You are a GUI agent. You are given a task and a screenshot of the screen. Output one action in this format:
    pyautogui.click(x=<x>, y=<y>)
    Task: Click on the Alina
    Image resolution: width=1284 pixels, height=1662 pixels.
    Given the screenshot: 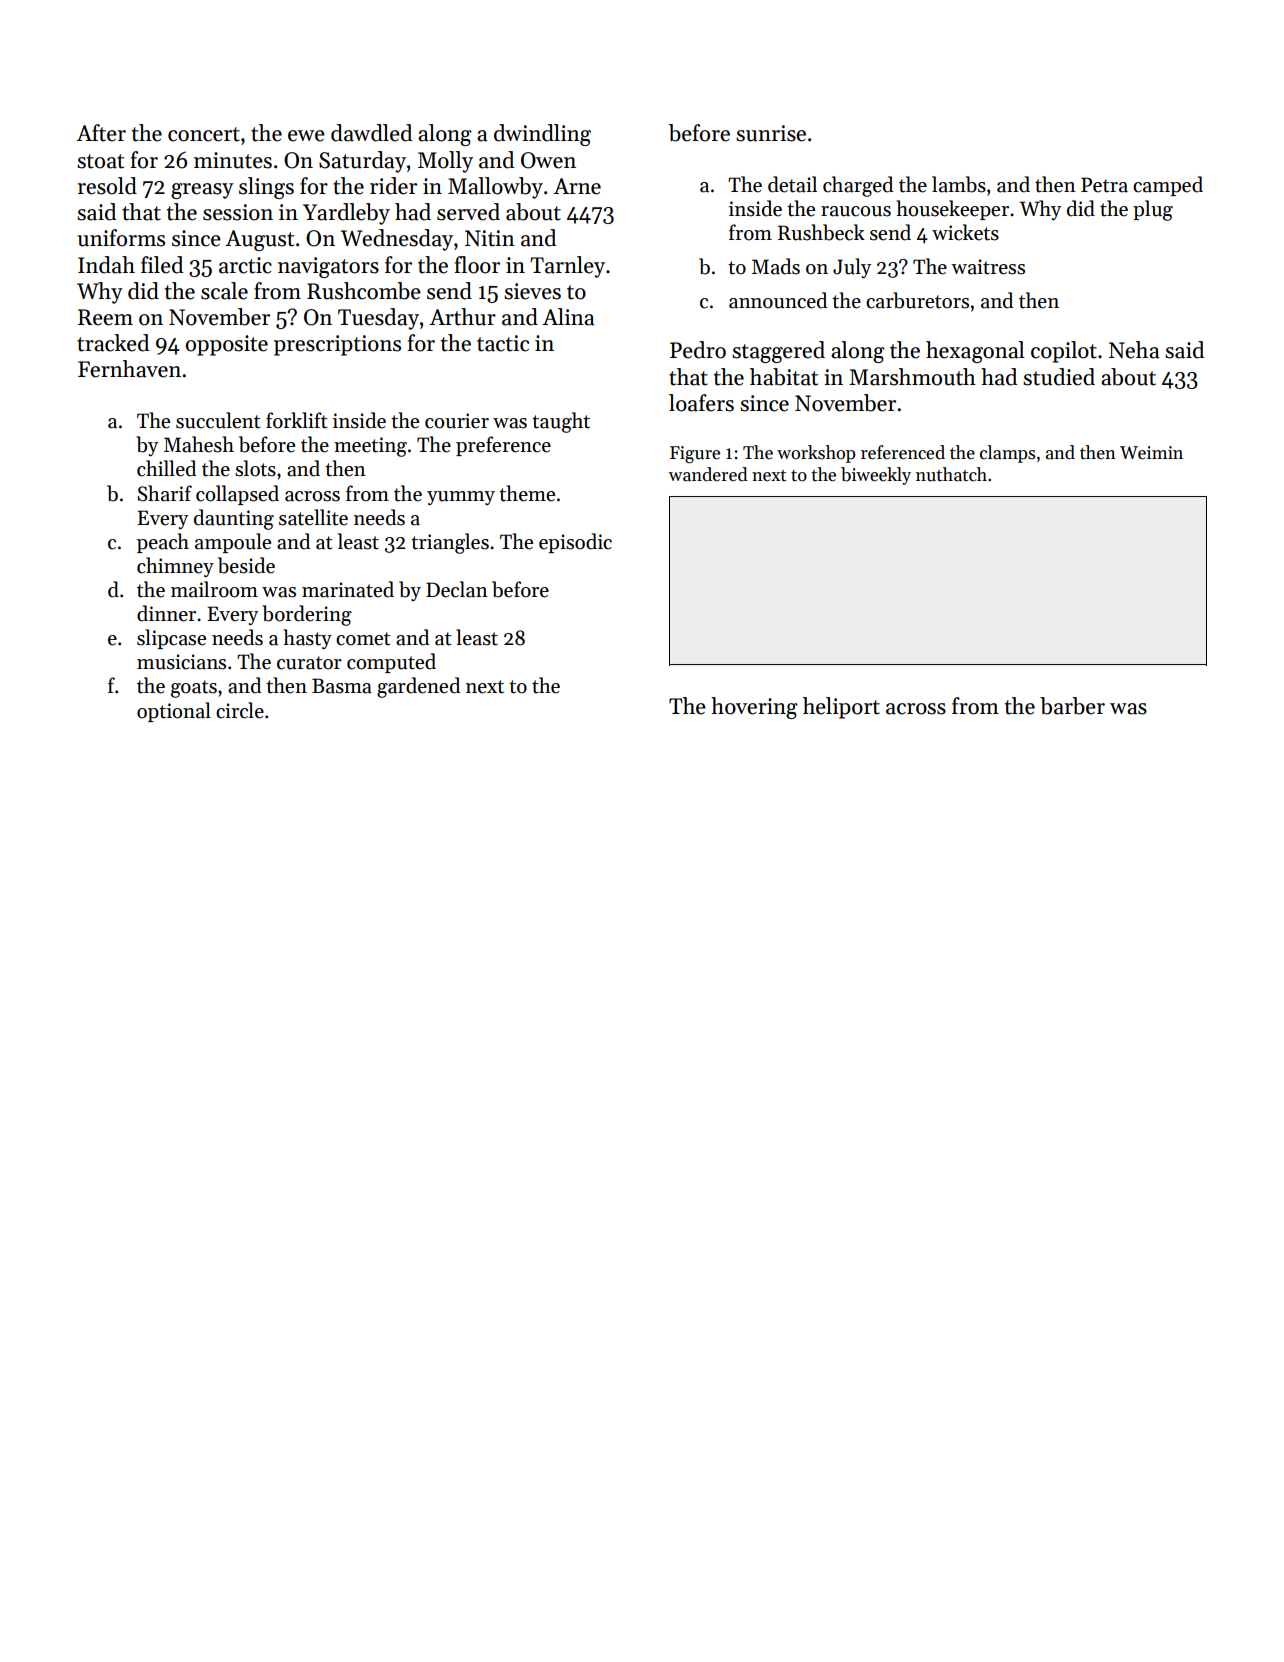 What is the action you would take?
    pyautogui.click(x=568, y=317)
